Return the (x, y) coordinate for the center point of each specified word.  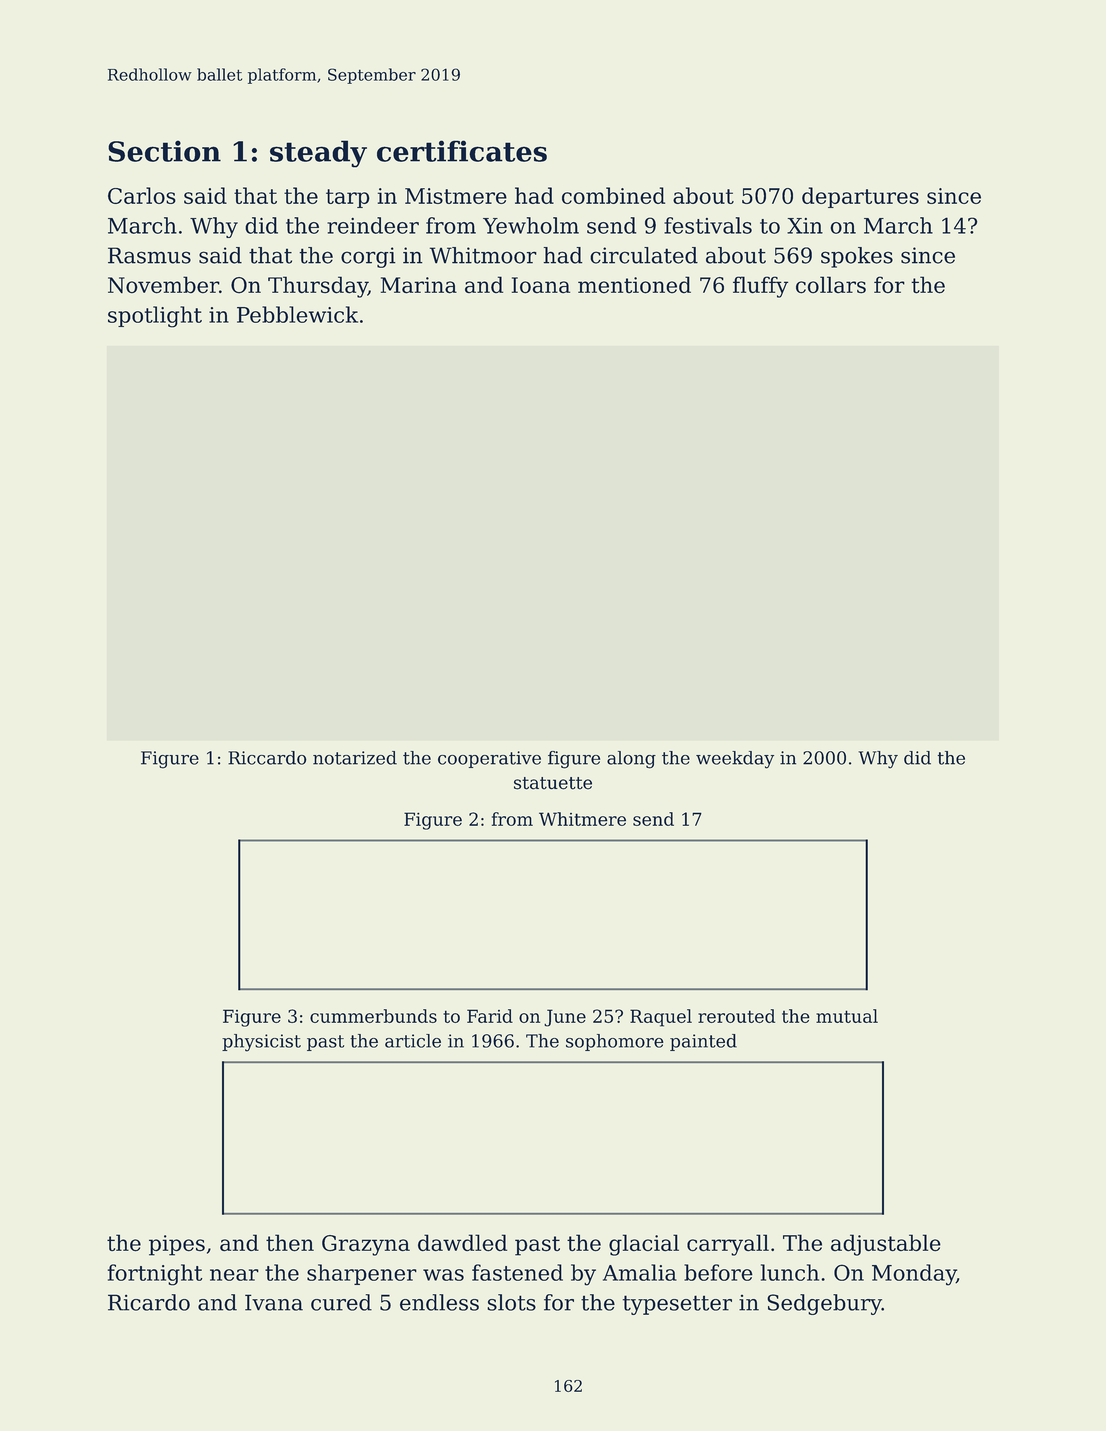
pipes (177, 1245)
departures (860, 197)
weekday (735, 760)
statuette (553, 783)
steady (318, 154)
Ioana (541, 285)
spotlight (155, 317)
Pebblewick (297, 314)
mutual (847, 1016)
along (631, 760)
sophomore (615, 1042)
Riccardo (267, 758)
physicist (261, 1043)
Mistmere (456, 196)
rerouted (736, 1016)
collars (831, 285)
